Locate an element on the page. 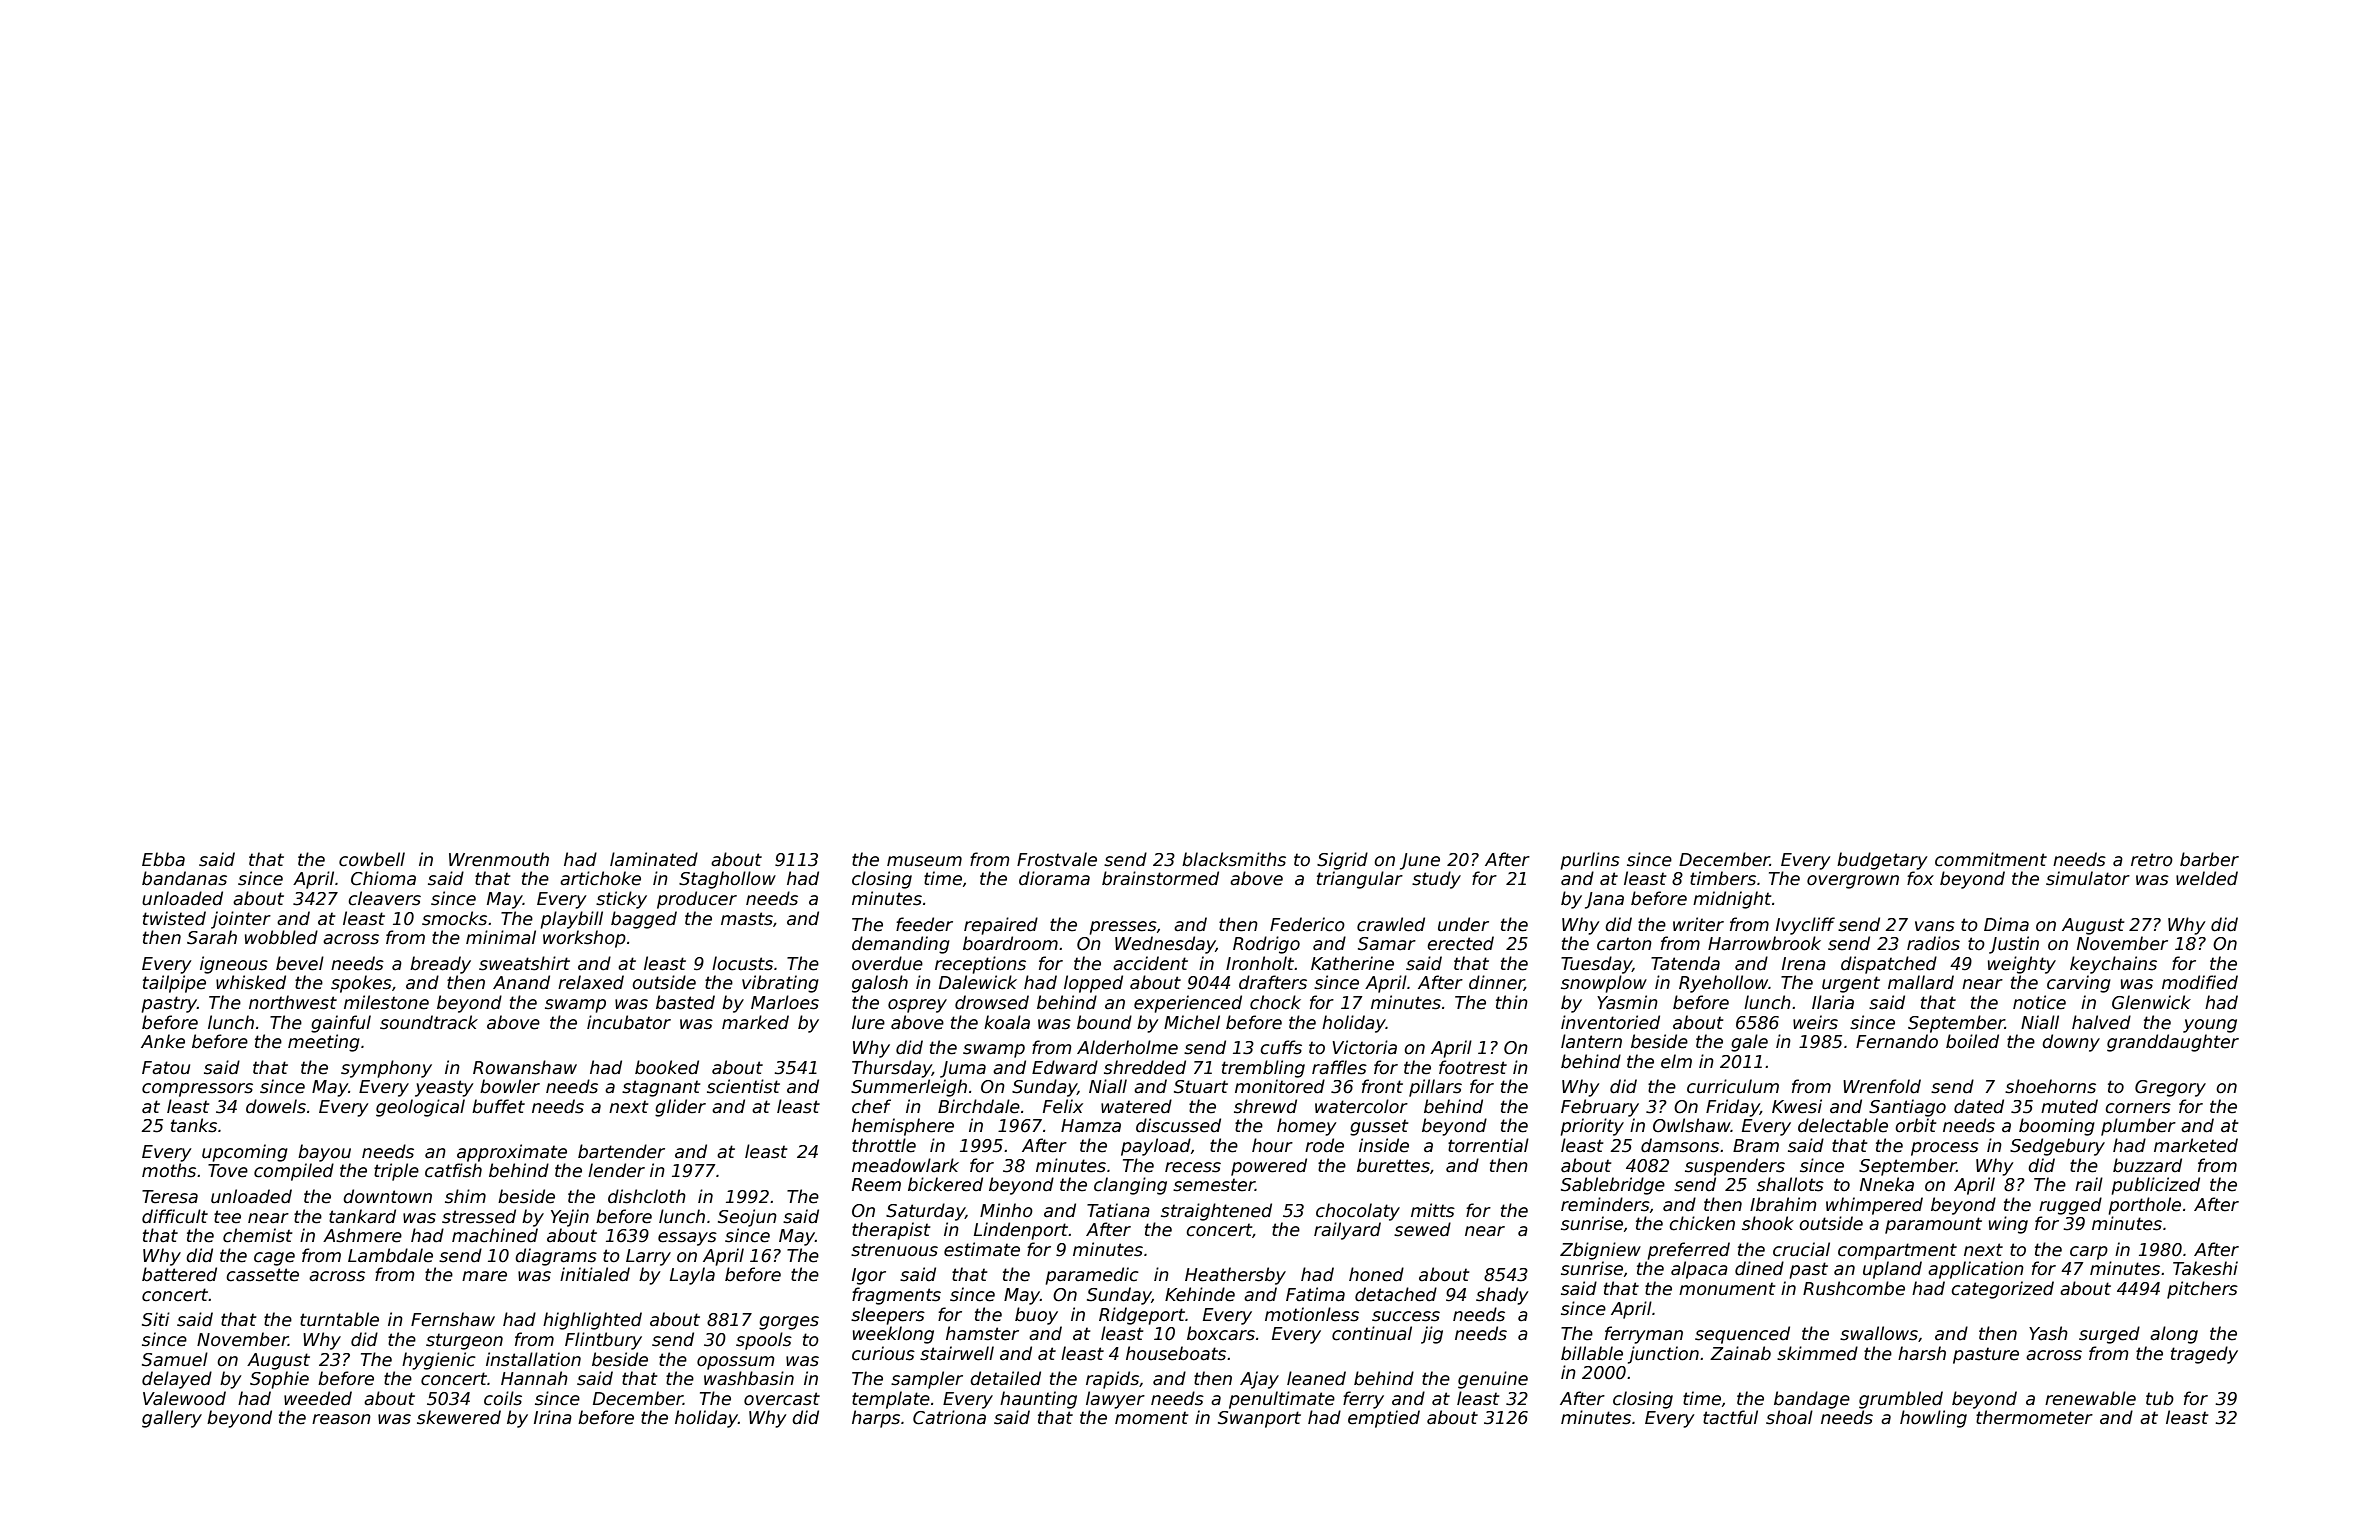 Image resolution: width=2380 pixels, height=1540 pixels. wing is located at coordinates (2008, 1225).
